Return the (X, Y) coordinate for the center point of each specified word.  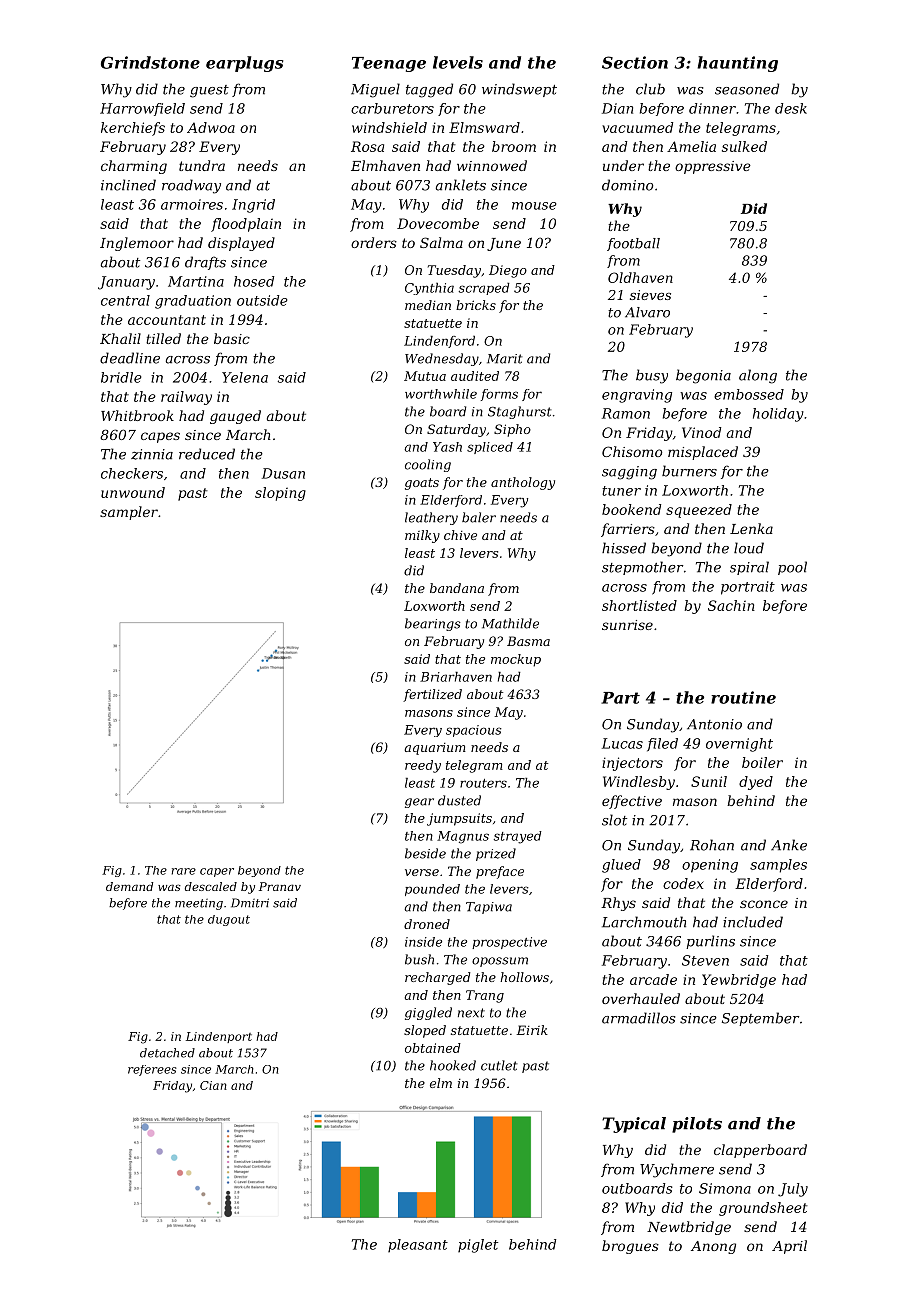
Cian (213, 1085)
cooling (428, 465)
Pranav (280, 886)
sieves (650, 295)
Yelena (245, 377)
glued (621, 866)
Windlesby (639, 783)
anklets (461, 185)
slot (614, 820)
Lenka (751, 528)
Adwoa (211, 127)
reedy (423, 766)
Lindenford (439, 342)
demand (129, 886)
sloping (280, 494)
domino (627, 185)
